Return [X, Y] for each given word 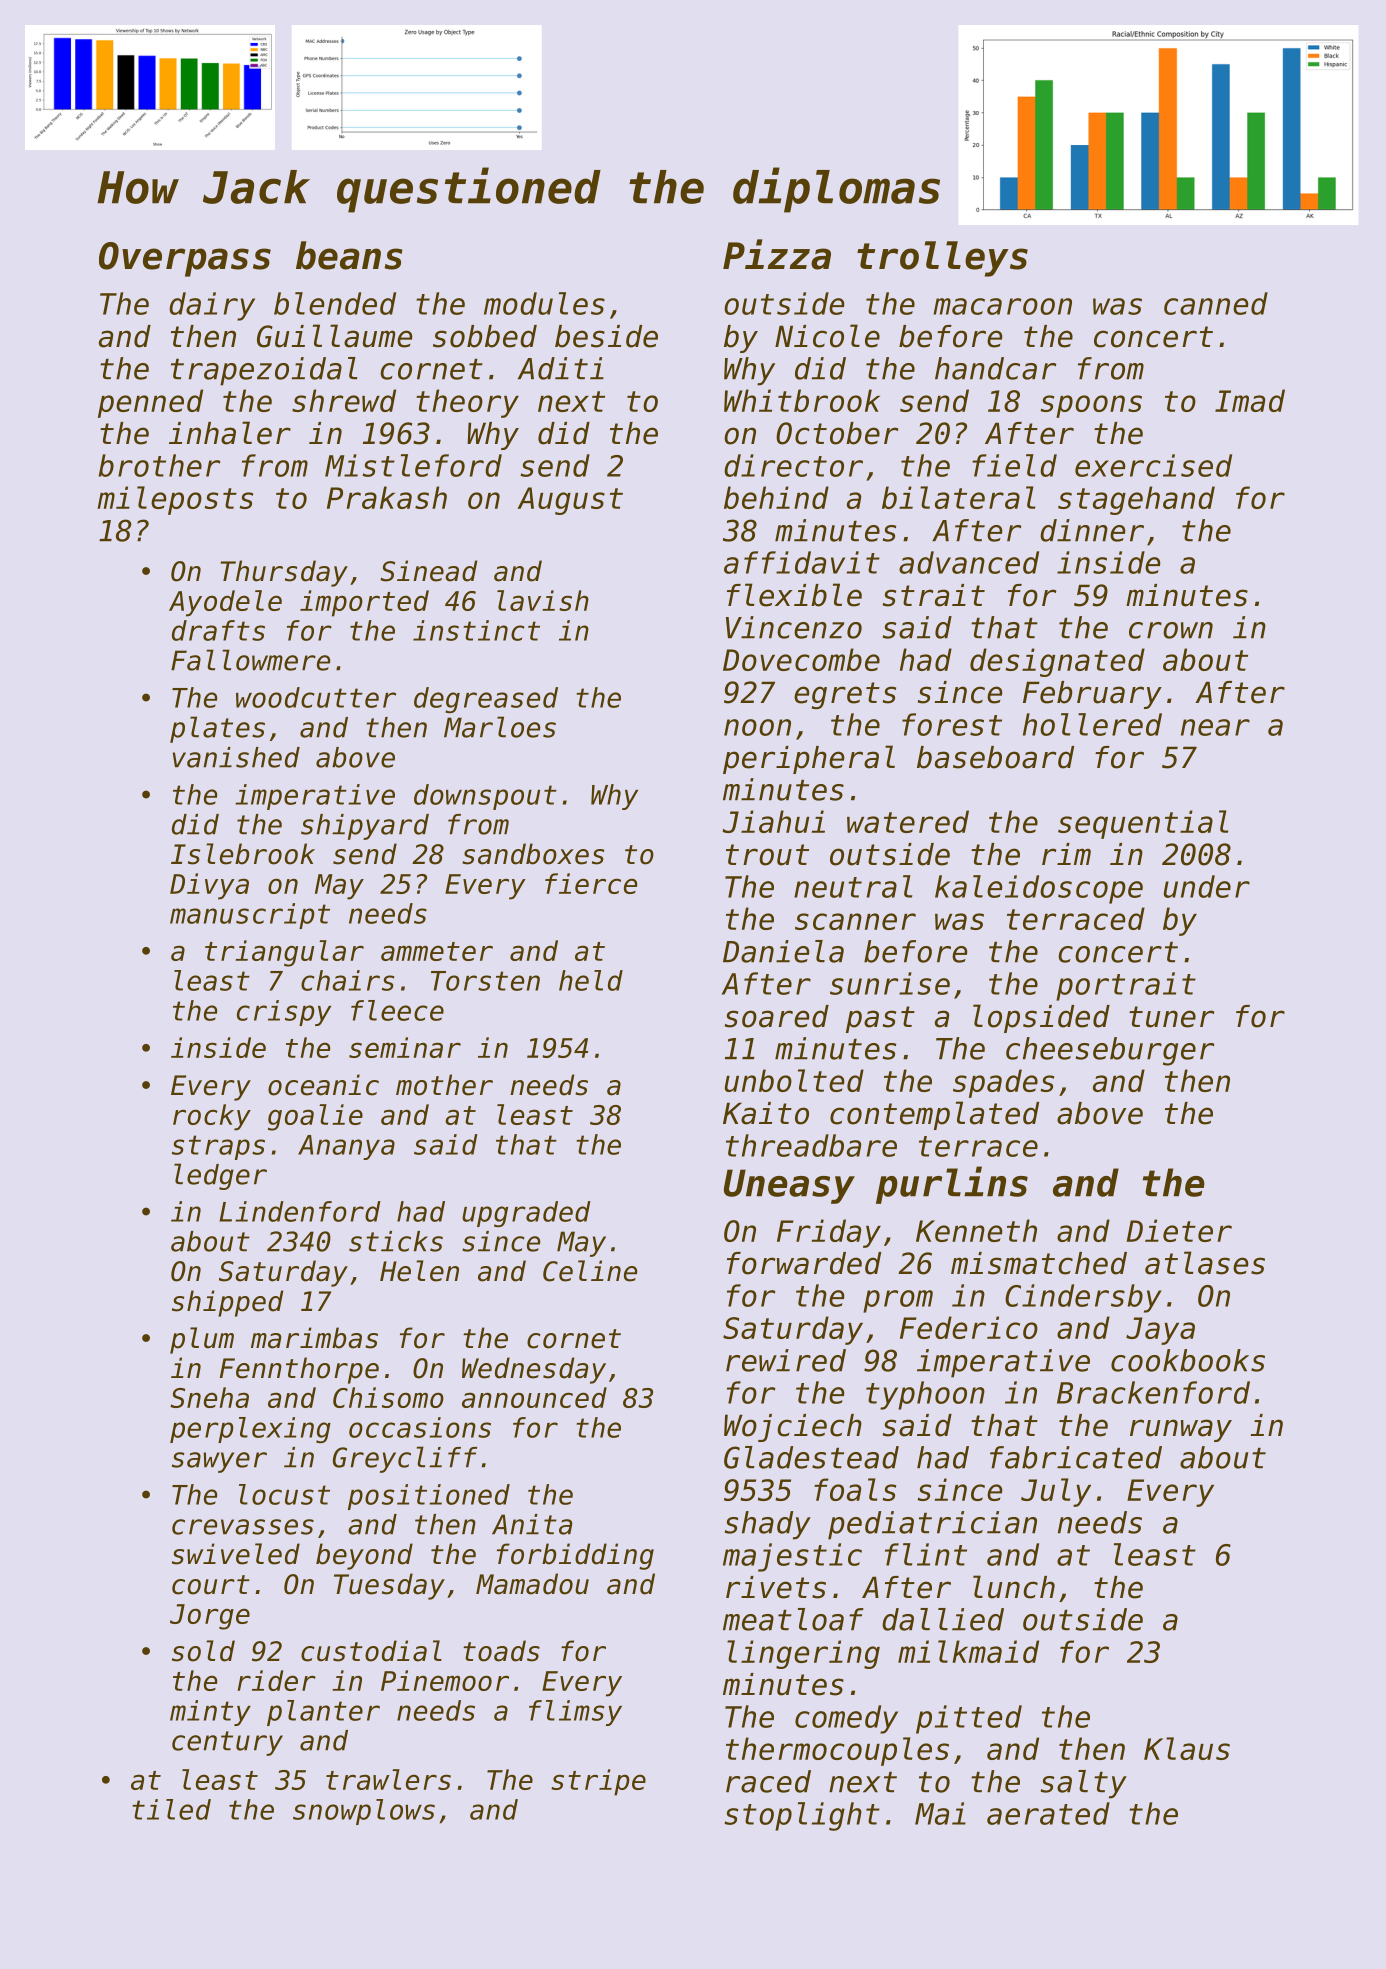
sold [203, 1651]
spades [1003, 1083]
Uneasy [789, 1186]
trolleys [942, 259]
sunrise [890, 983]
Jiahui [773, 821]
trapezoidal [264, 371]
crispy [284, 1013]
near [1215, 727]
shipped [228, 1303]
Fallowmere [250, 660]
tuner [1171, 1017]
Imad [1250, 400]
